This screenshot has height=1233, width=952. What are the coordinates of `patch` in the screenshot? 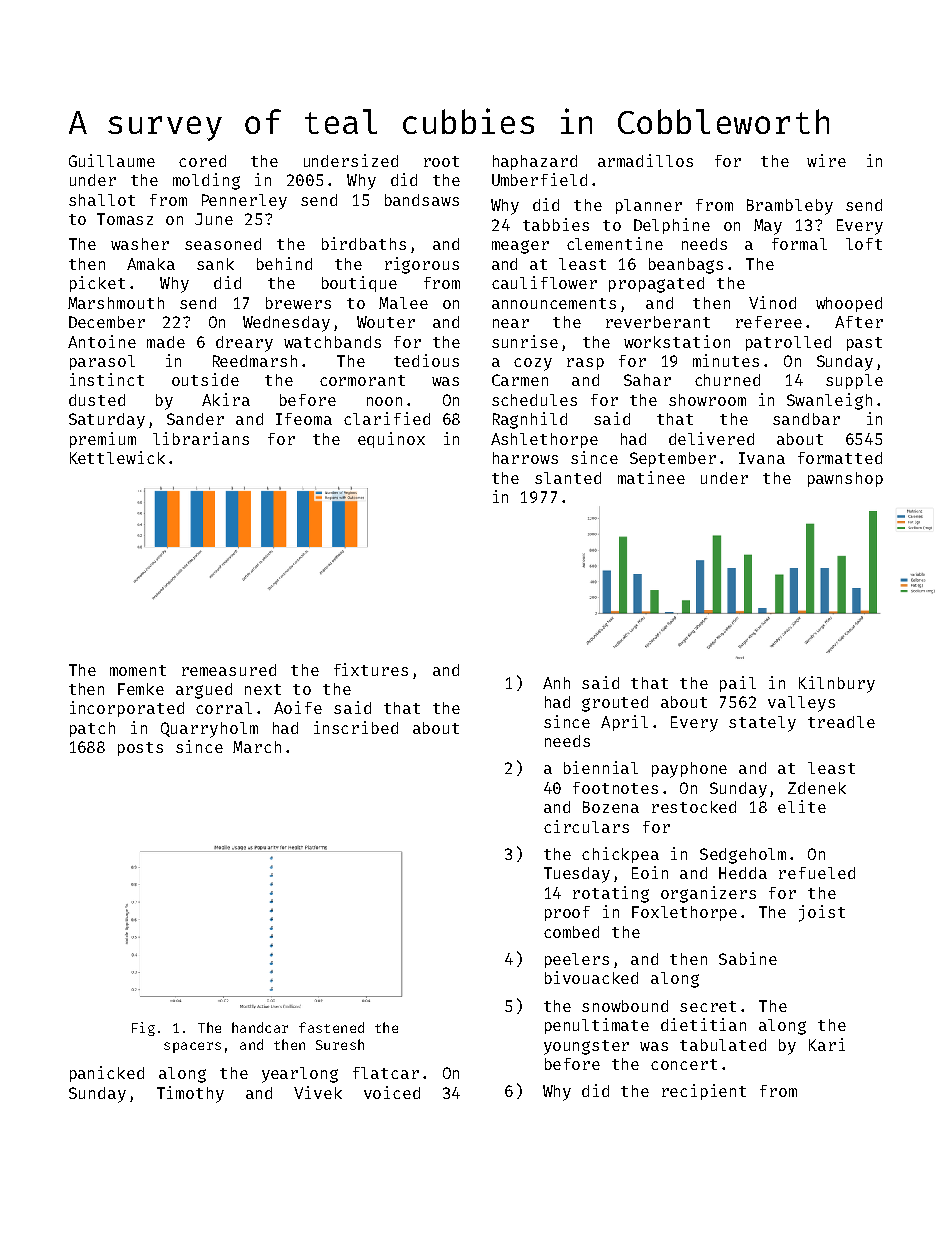 It's located at (92, 729).
